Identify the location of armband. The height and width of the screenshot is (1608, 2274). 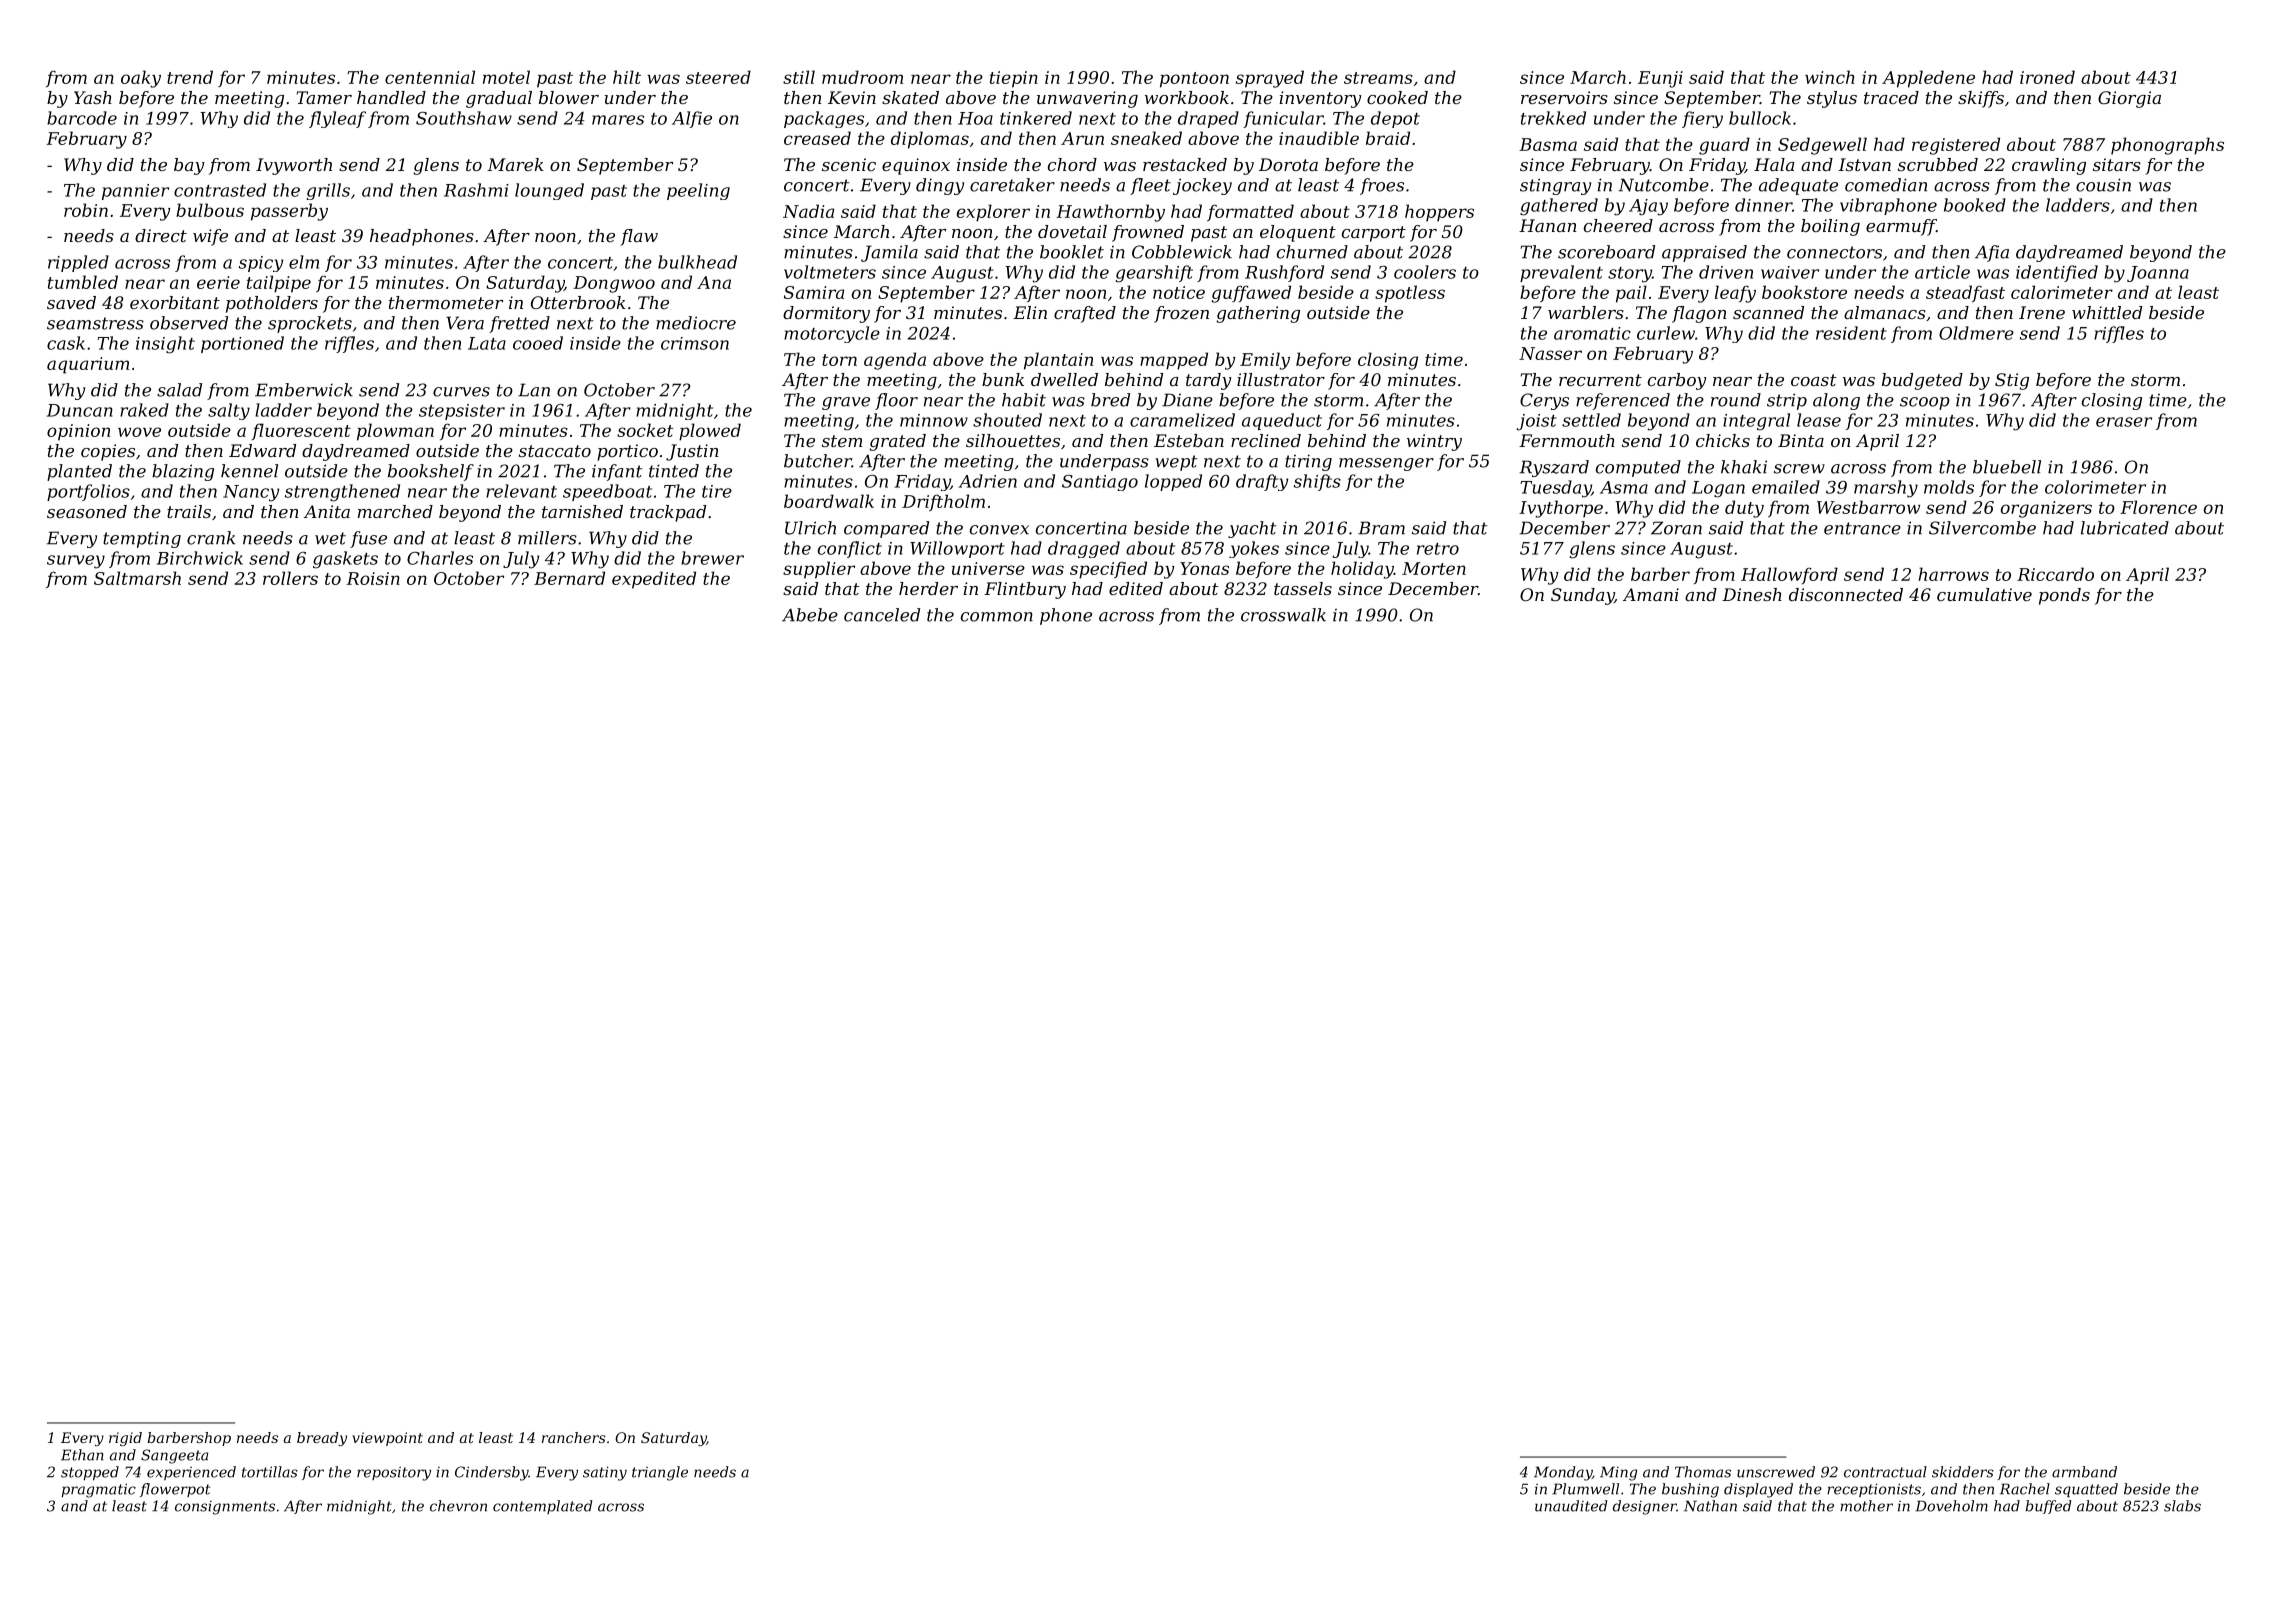
(2084, 1472).
